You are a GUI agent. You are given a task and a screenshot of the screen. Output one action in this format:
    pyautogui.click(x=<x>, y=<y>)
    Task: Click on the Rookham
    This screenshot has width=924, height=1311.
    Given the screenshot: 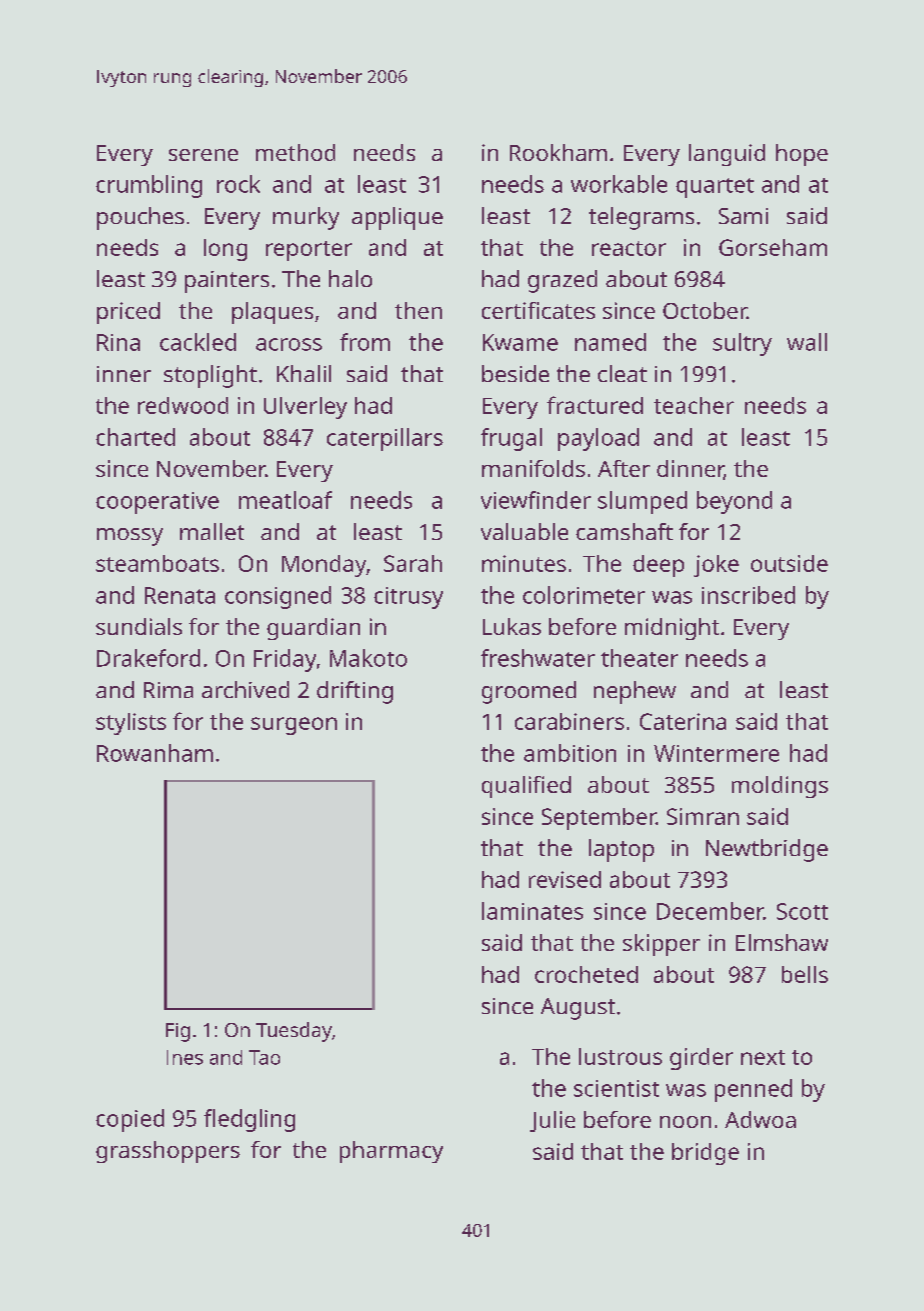 What is the action you would take?
    pyautogui.click(x=558, y=152)
